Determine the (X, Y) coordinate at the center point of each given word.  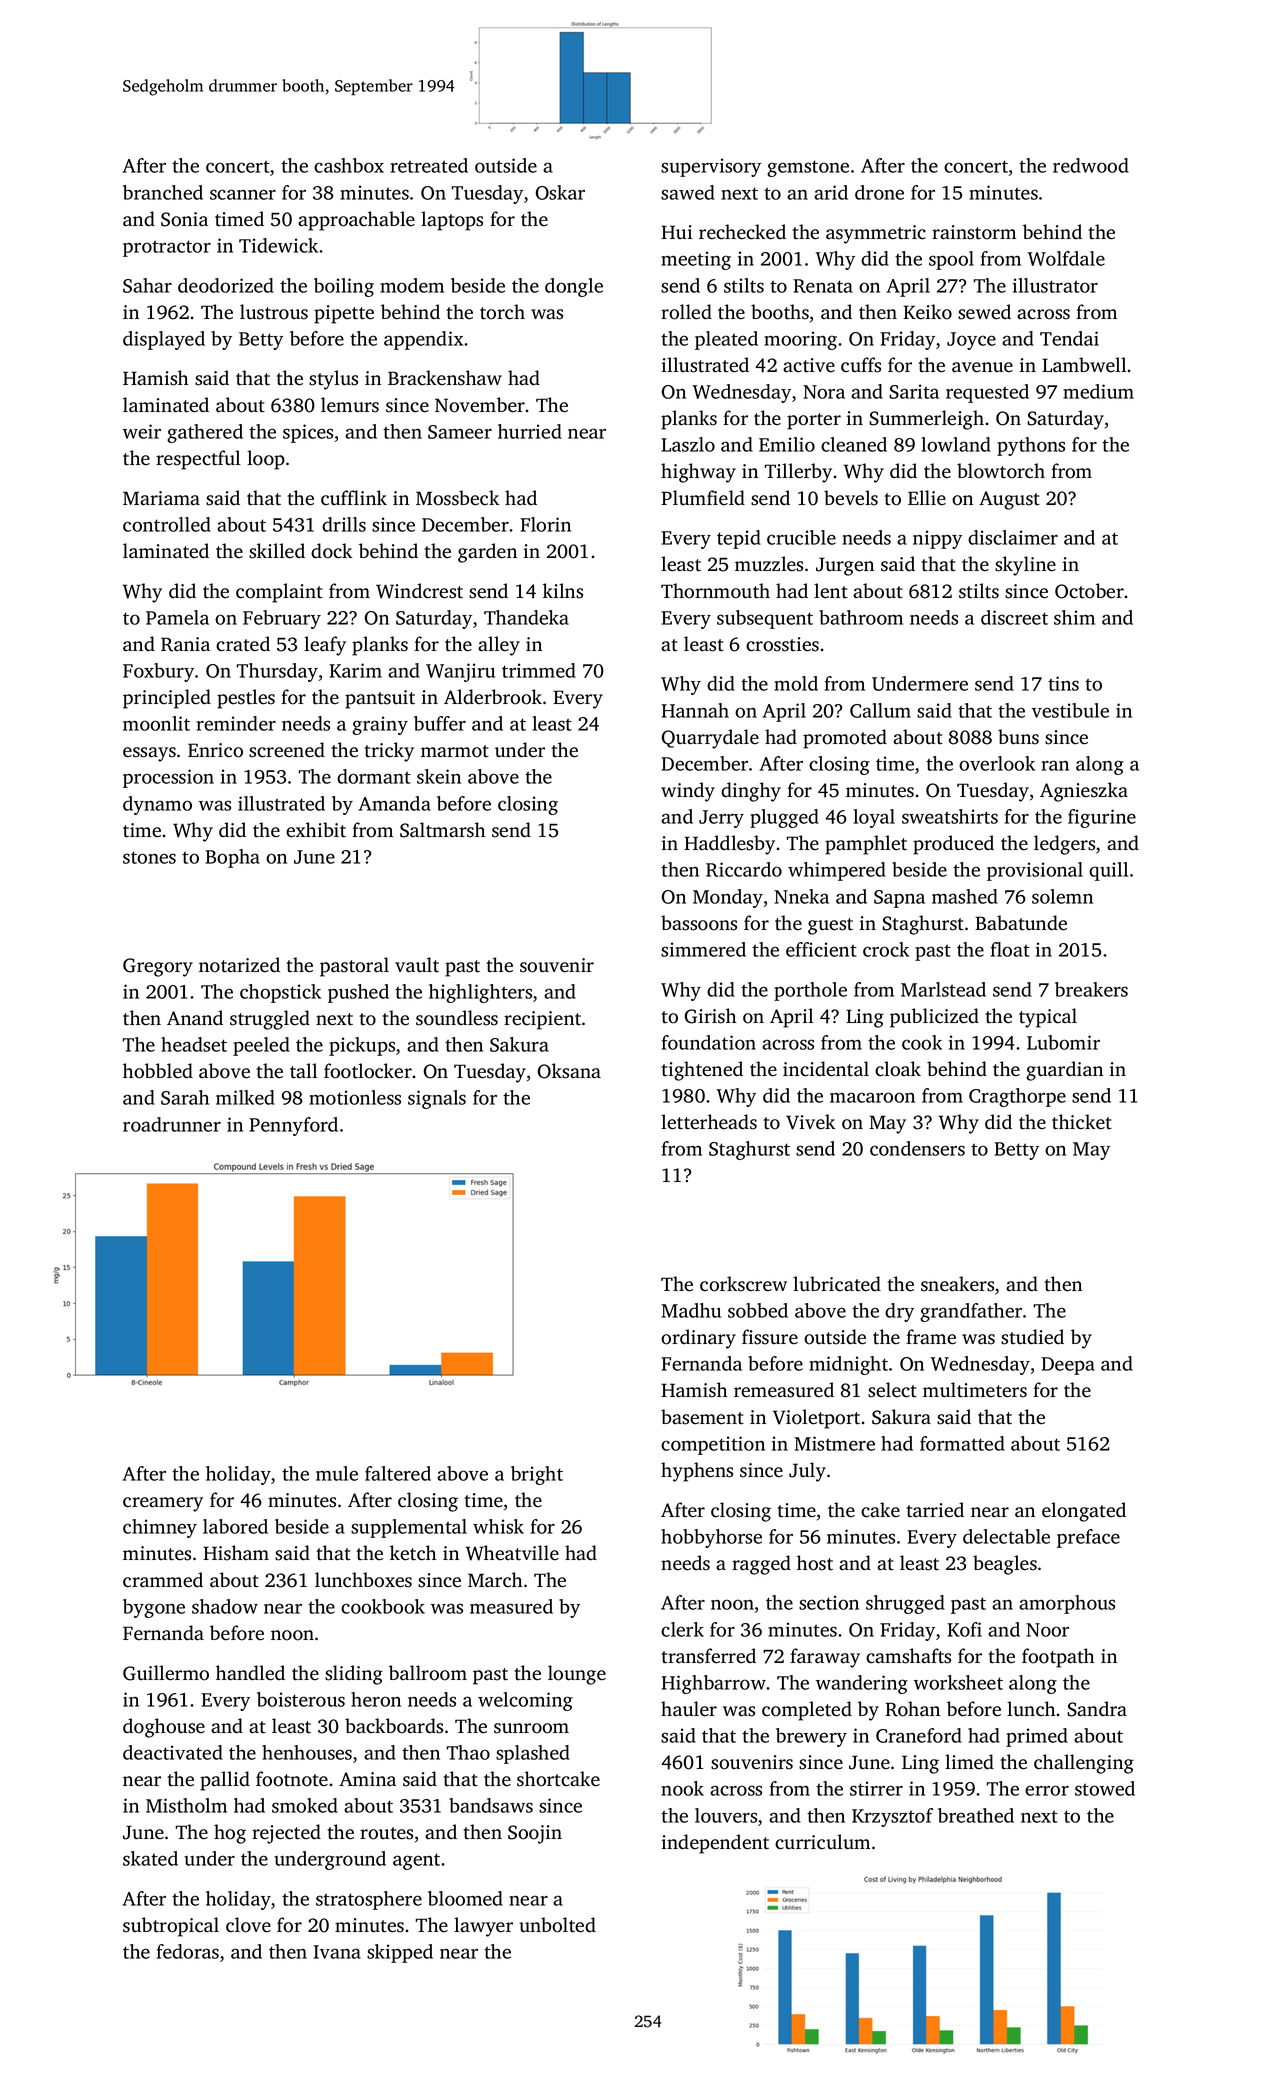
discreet (1014, 617)
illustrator (1055, 285)
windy (688, 792)
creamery (163, 1504)
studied (1032, 1337)
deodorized (226, 285)
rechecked (742, 232)
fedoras (188, 1951)
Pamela (177, 617)
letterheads (709, 1122)
